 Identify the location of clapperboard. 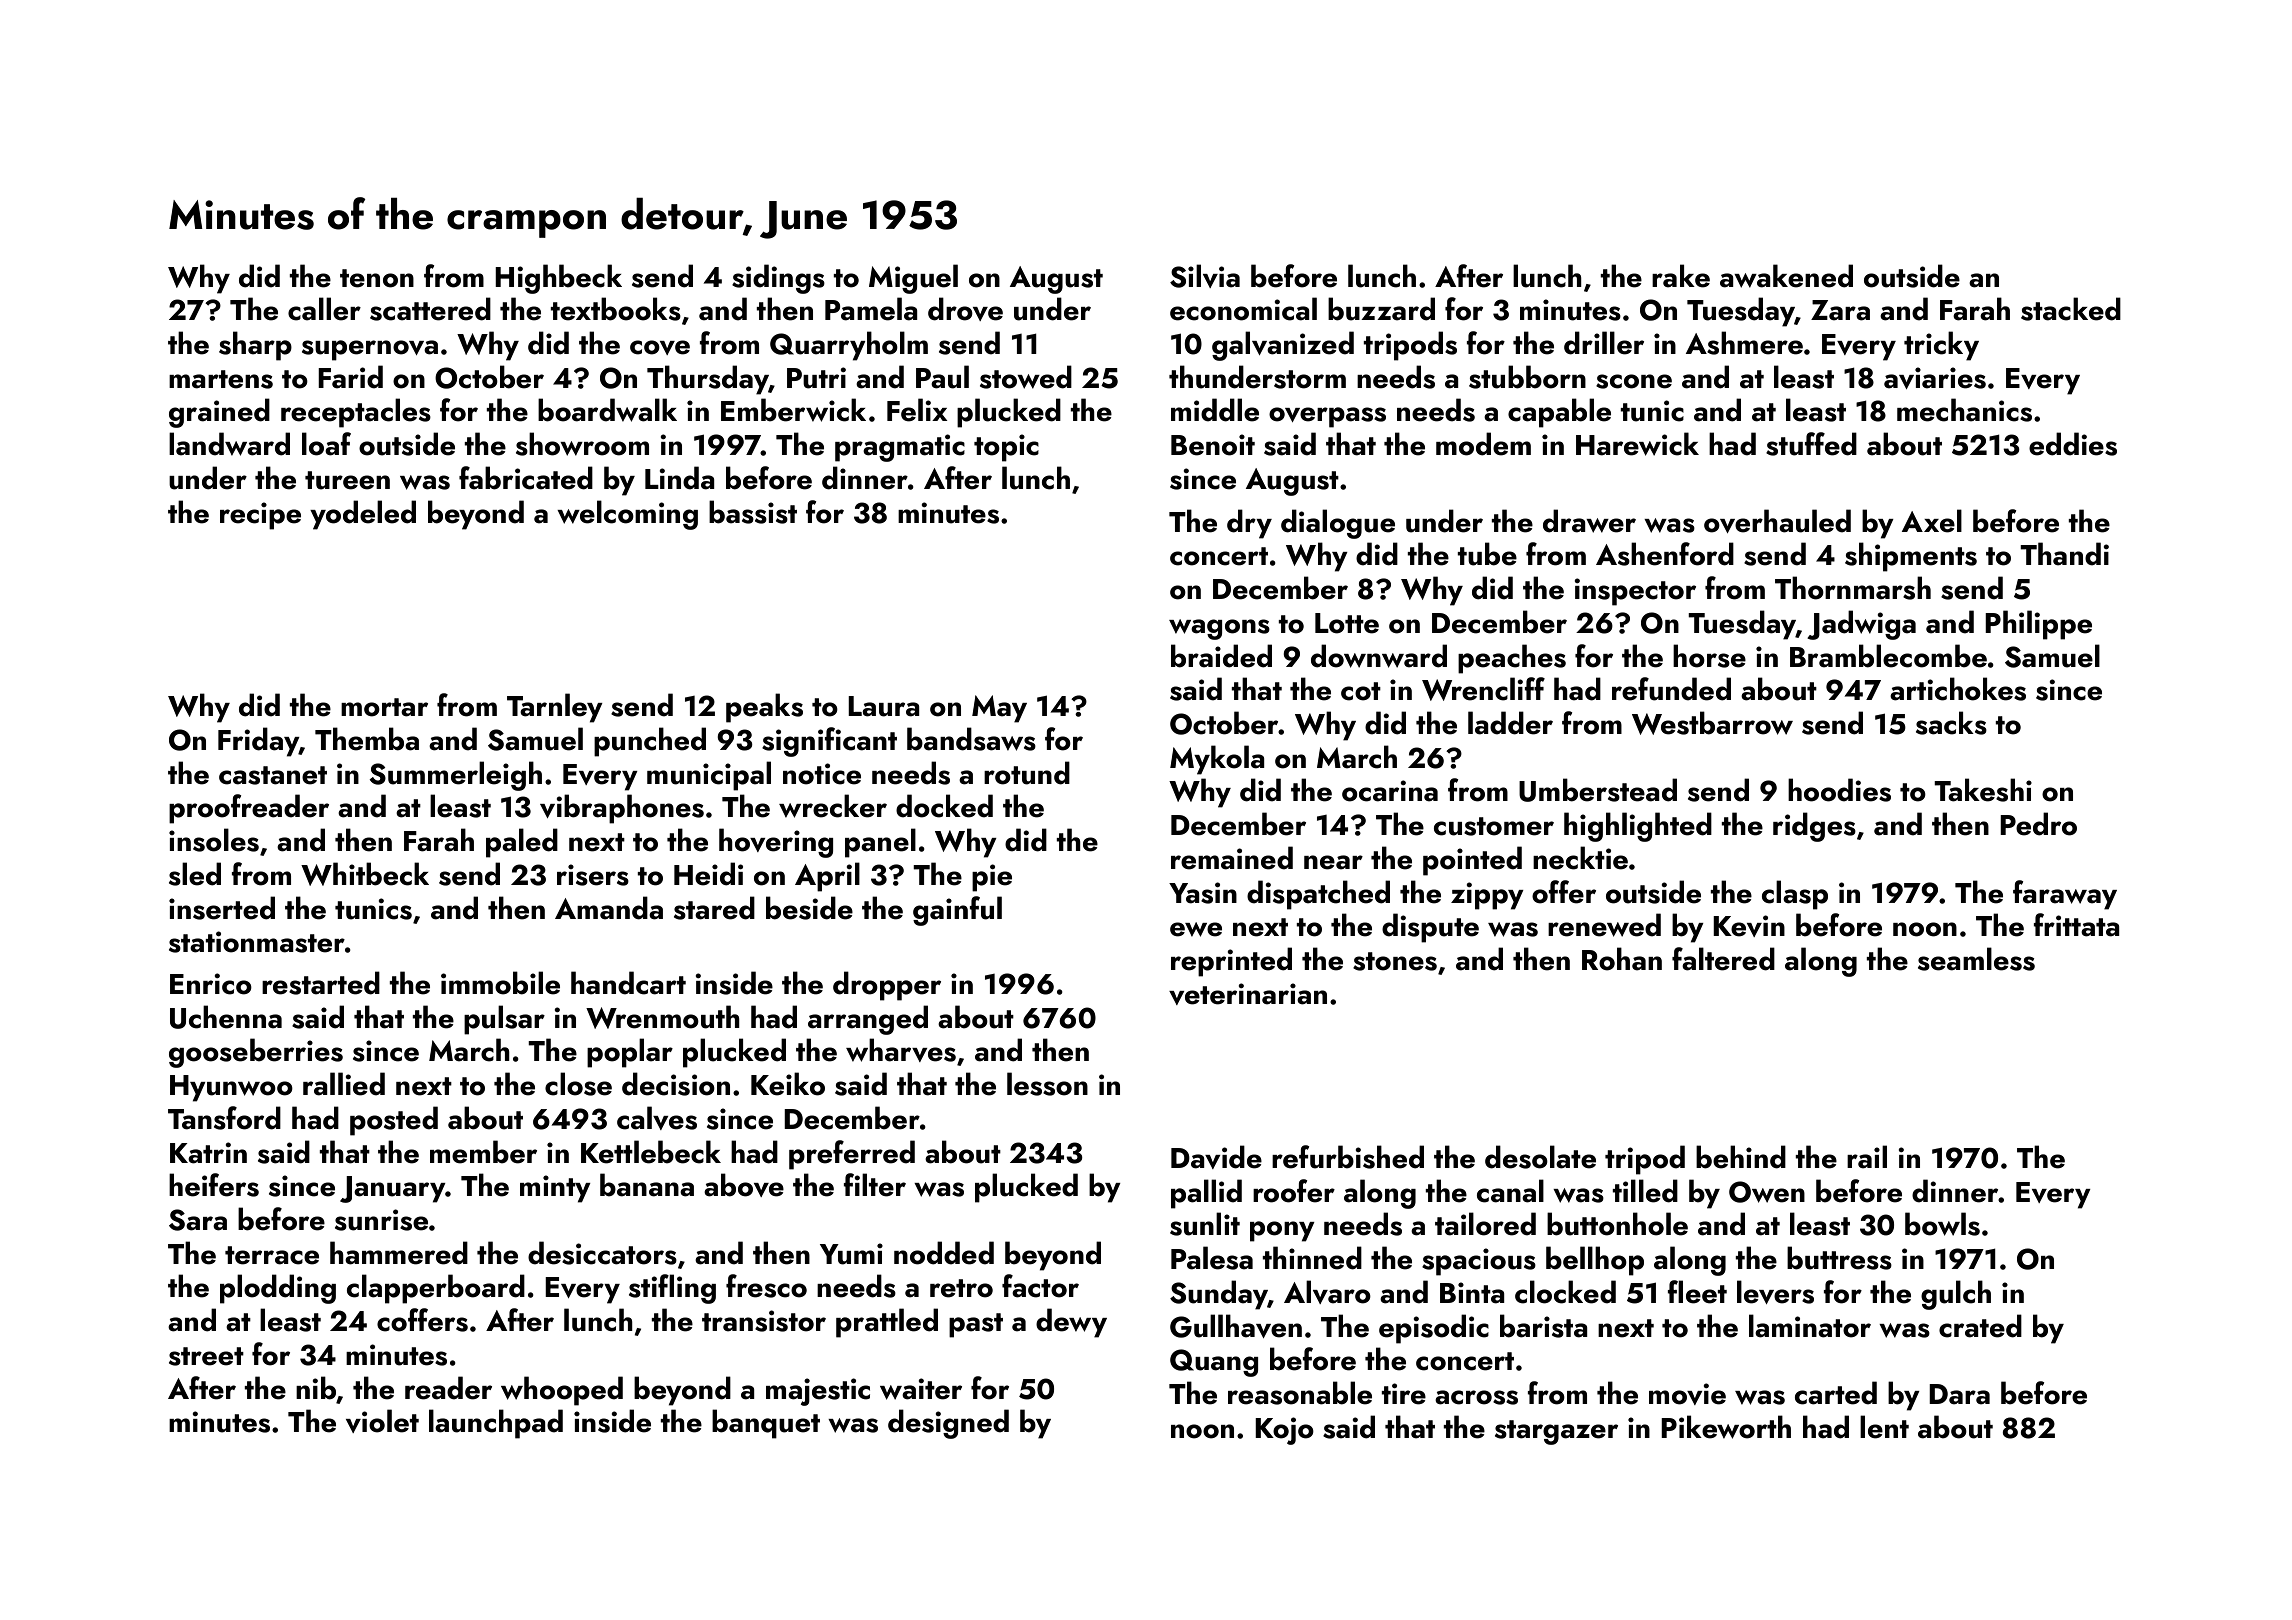
(436, 1289).
